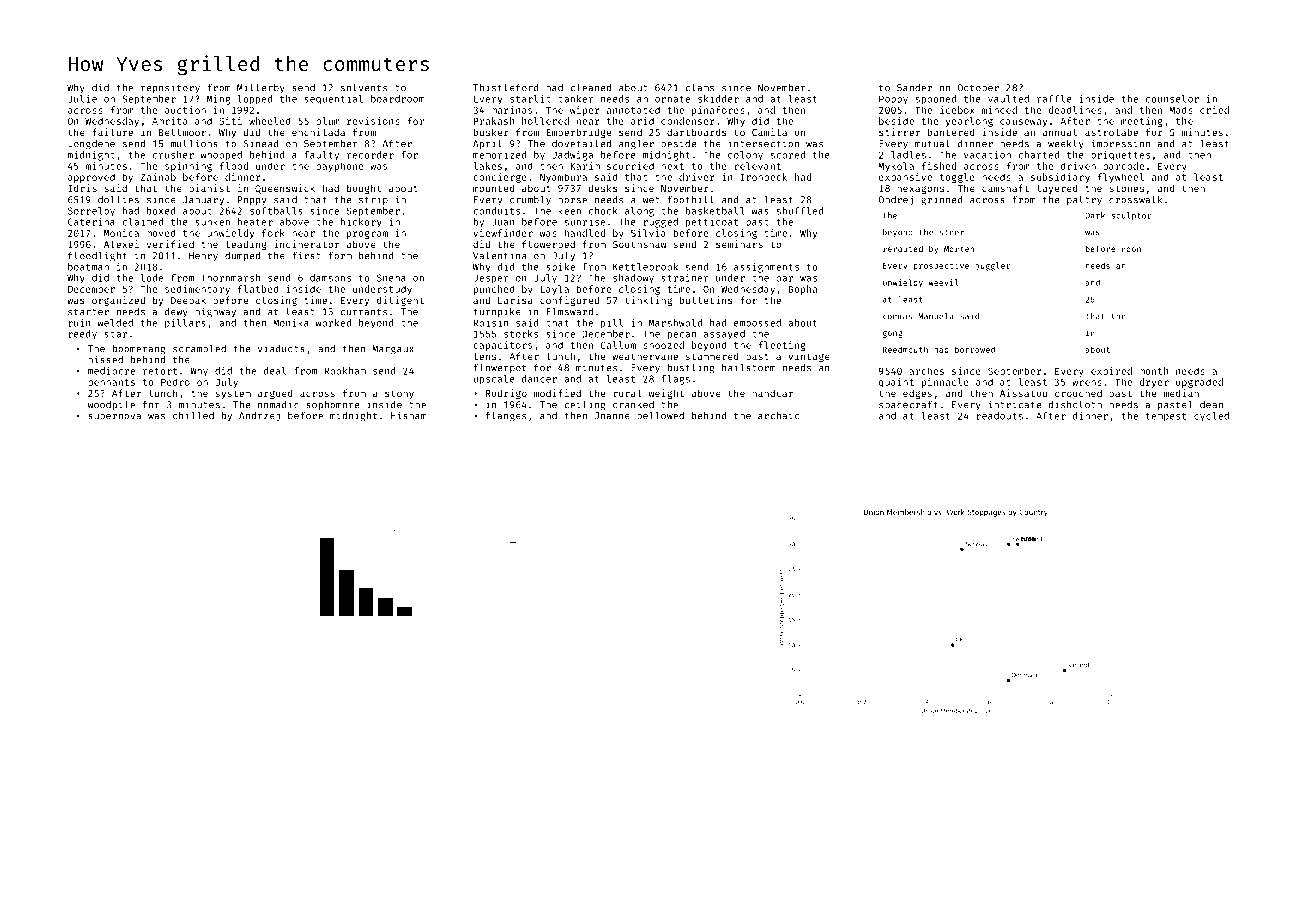  I want to click on Julie, so click(82, 99).
